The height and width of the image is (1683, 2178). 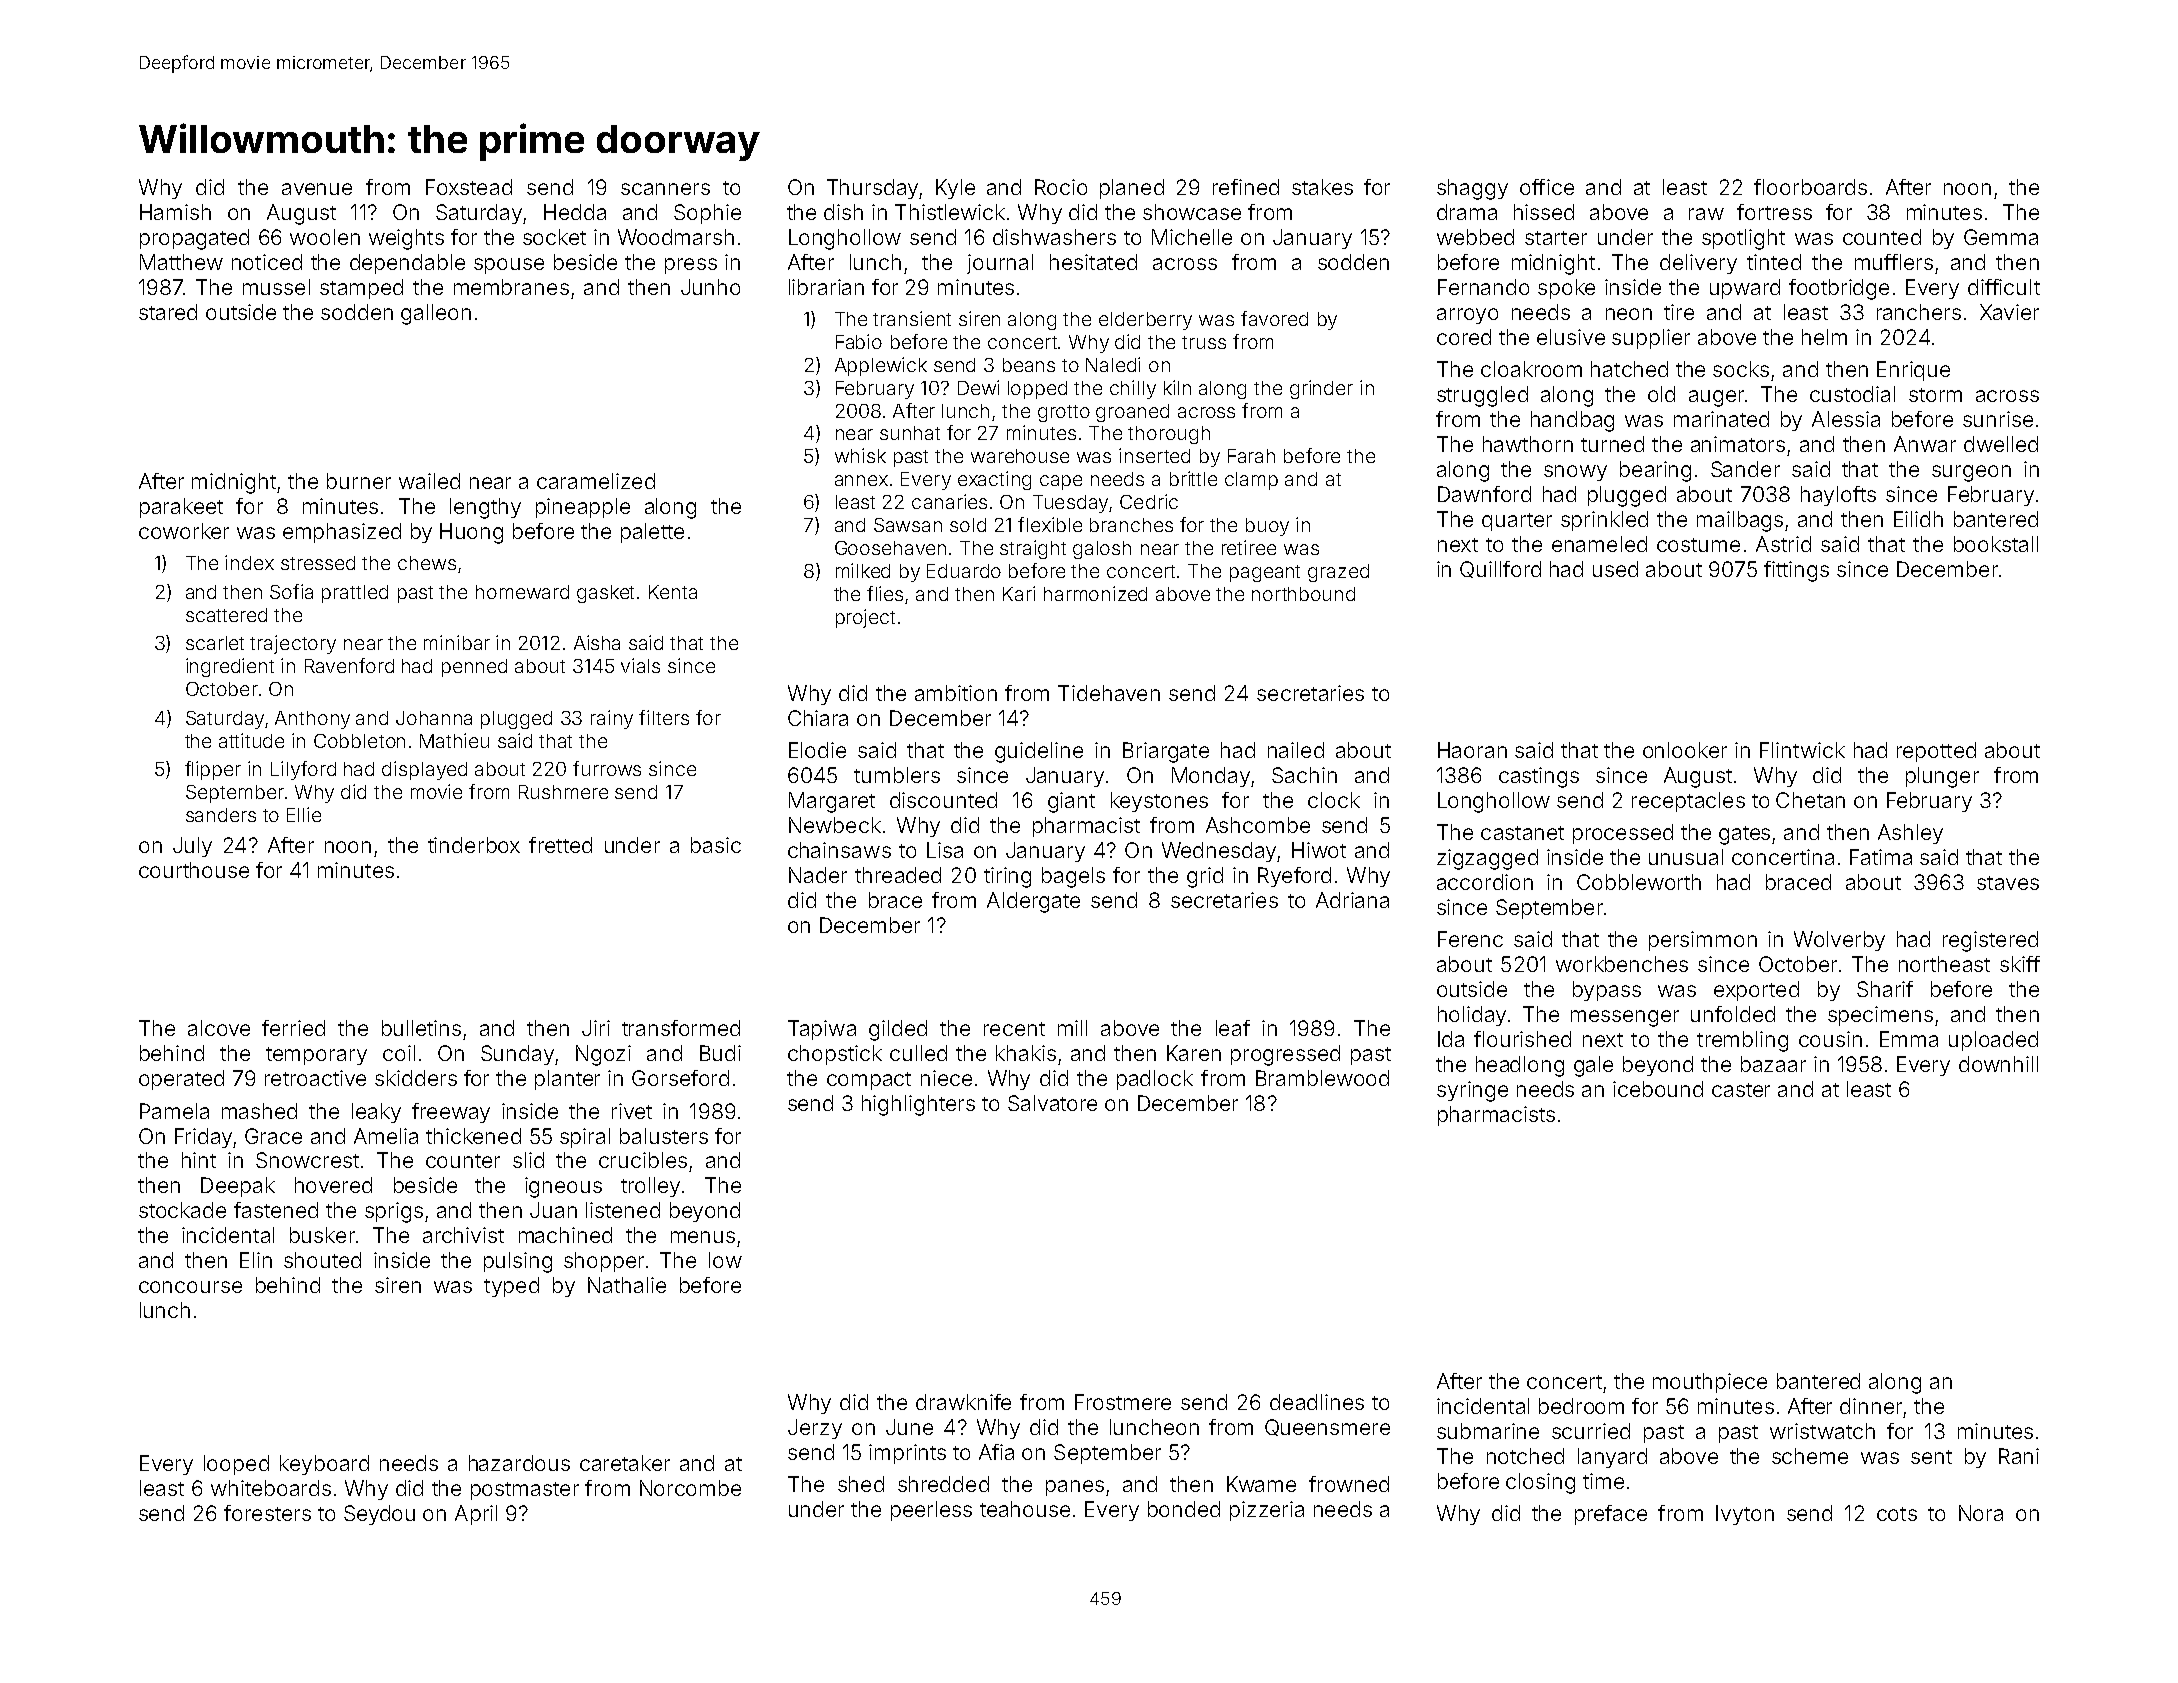 What do you see at coordinates (650, 1187) in the image?
I see `trolley` at bounding box center [650, 1187].
